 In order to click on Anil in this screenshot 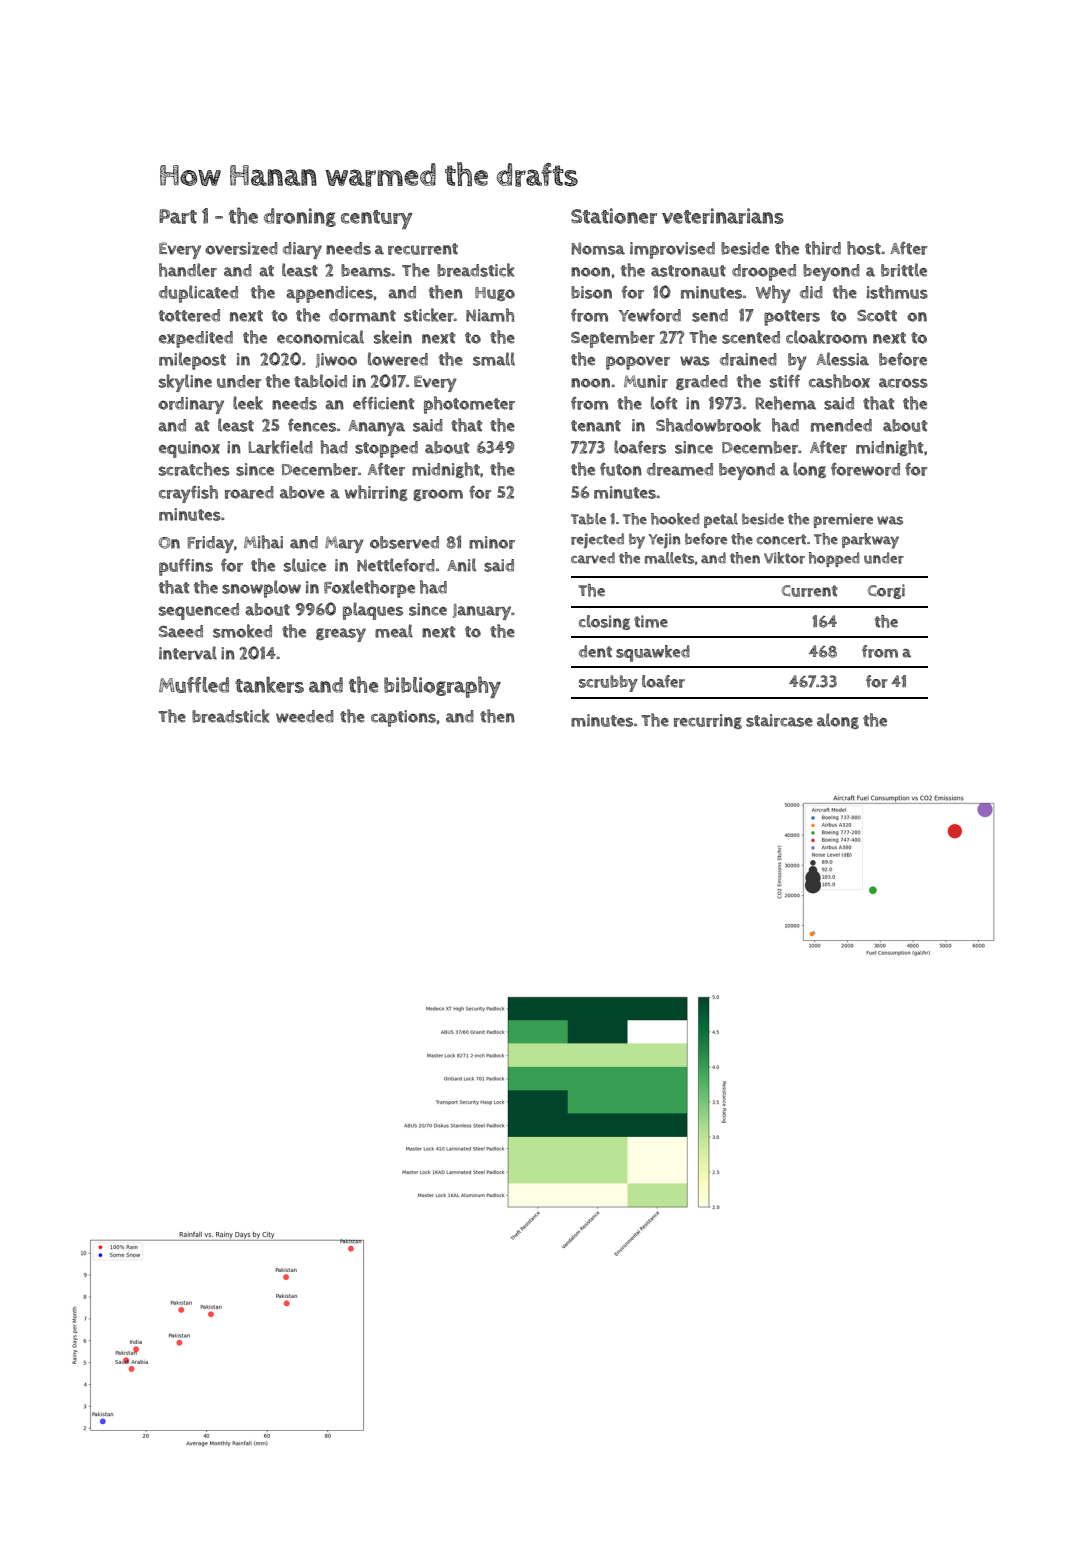, I will do `click(461, 565)`.
